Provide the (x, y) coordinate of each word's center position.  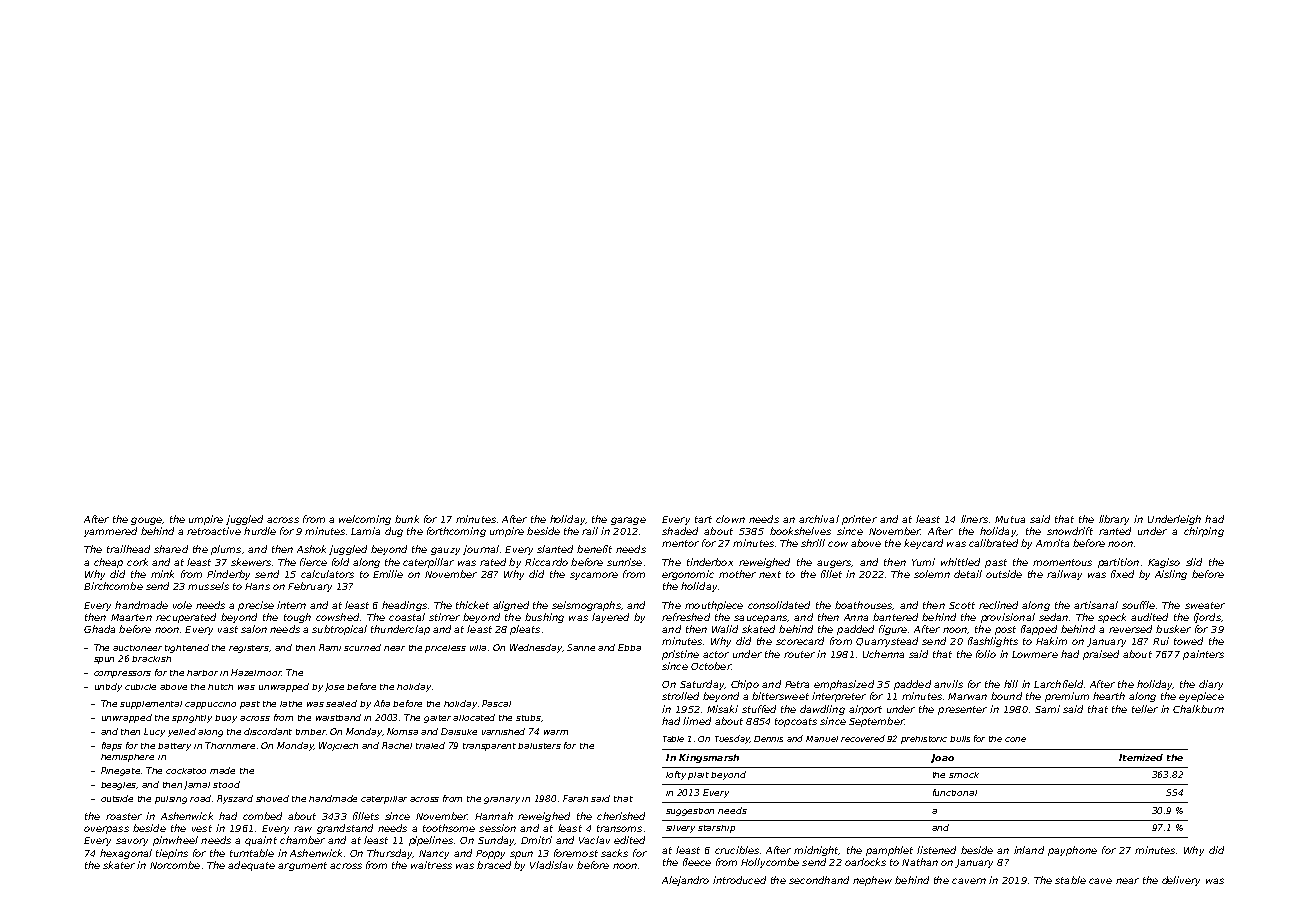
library (1114, 520)
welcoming (365, 520)
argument (302, 866)
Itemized (1141, 757)
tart (703, 519)
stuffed (759, 709)
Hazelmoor (256, 672)
